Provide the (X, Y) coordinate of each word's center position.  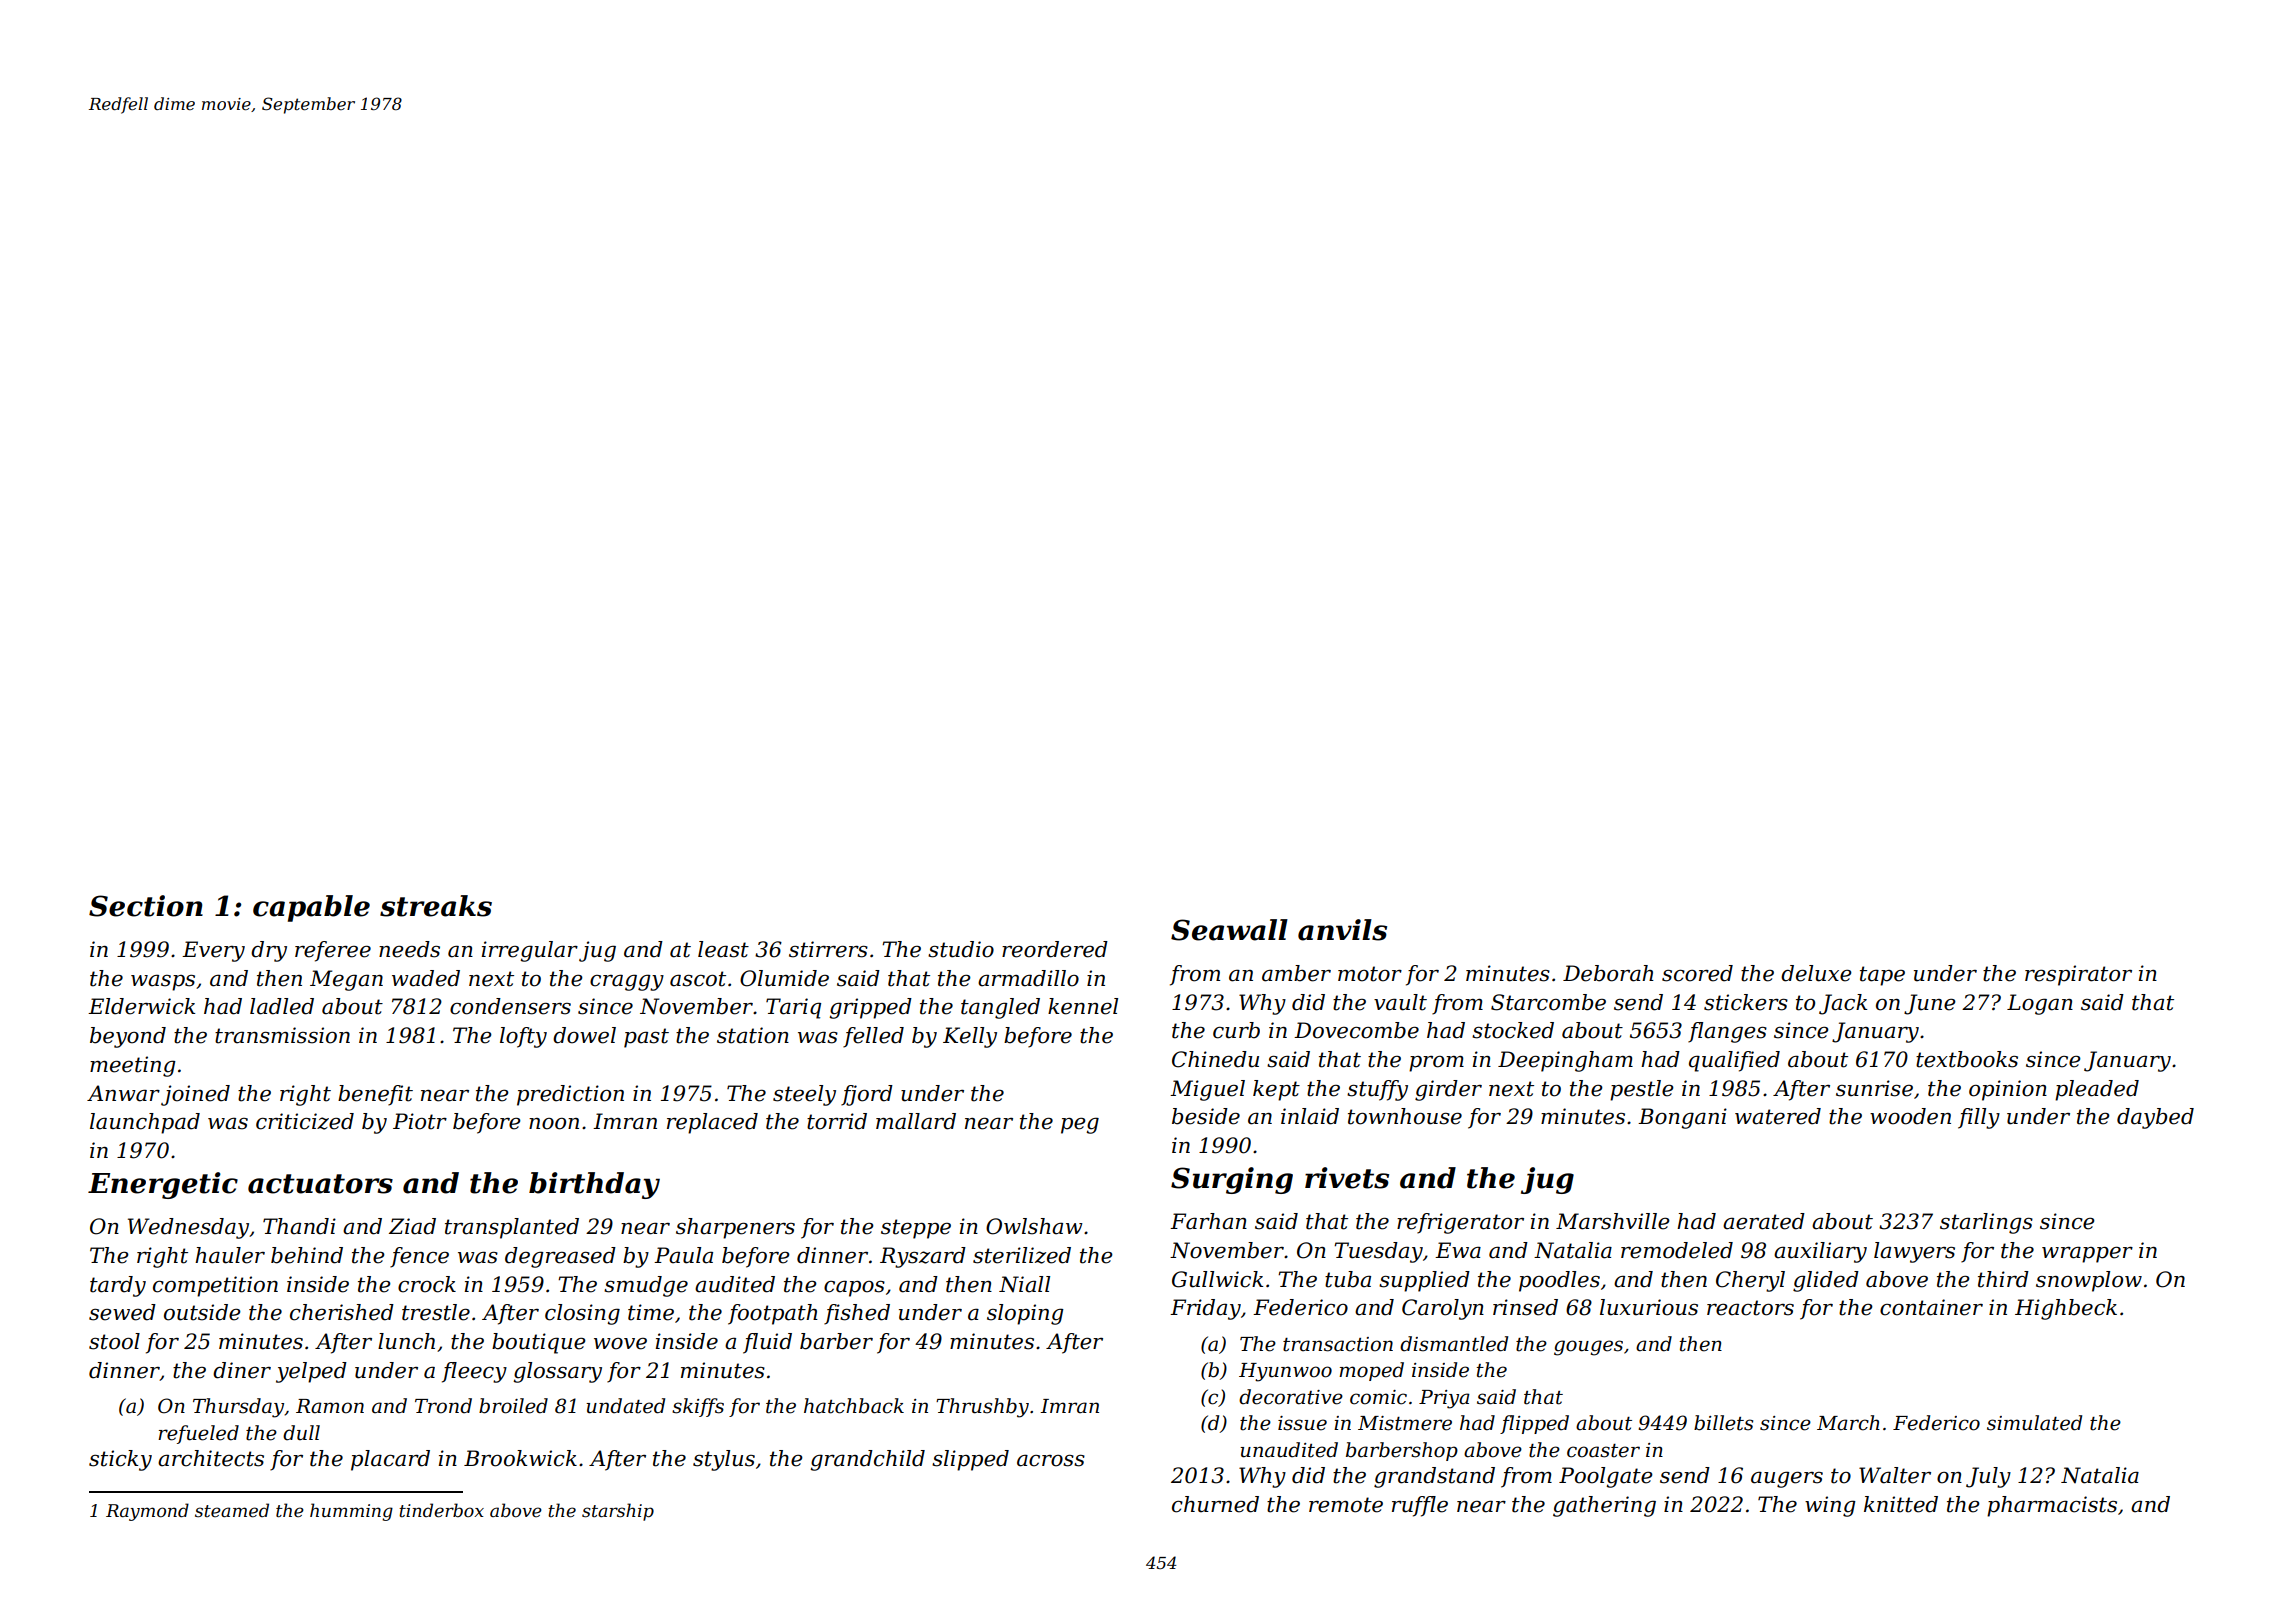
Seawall (1229, 930)
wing (1830, 1506)
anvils (1342, 930)
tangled (1000, 1008)
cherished (342, 1312)
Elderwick (141, 1006)
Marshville (1613, 1221)
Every (213, 951)
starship (618, 1512)
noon (554, 1124)
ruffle (1420, 1506)
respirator (2078, 975)
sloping (1025, 1314)
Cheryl (1750, 1281)
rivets (1347, 1178)
